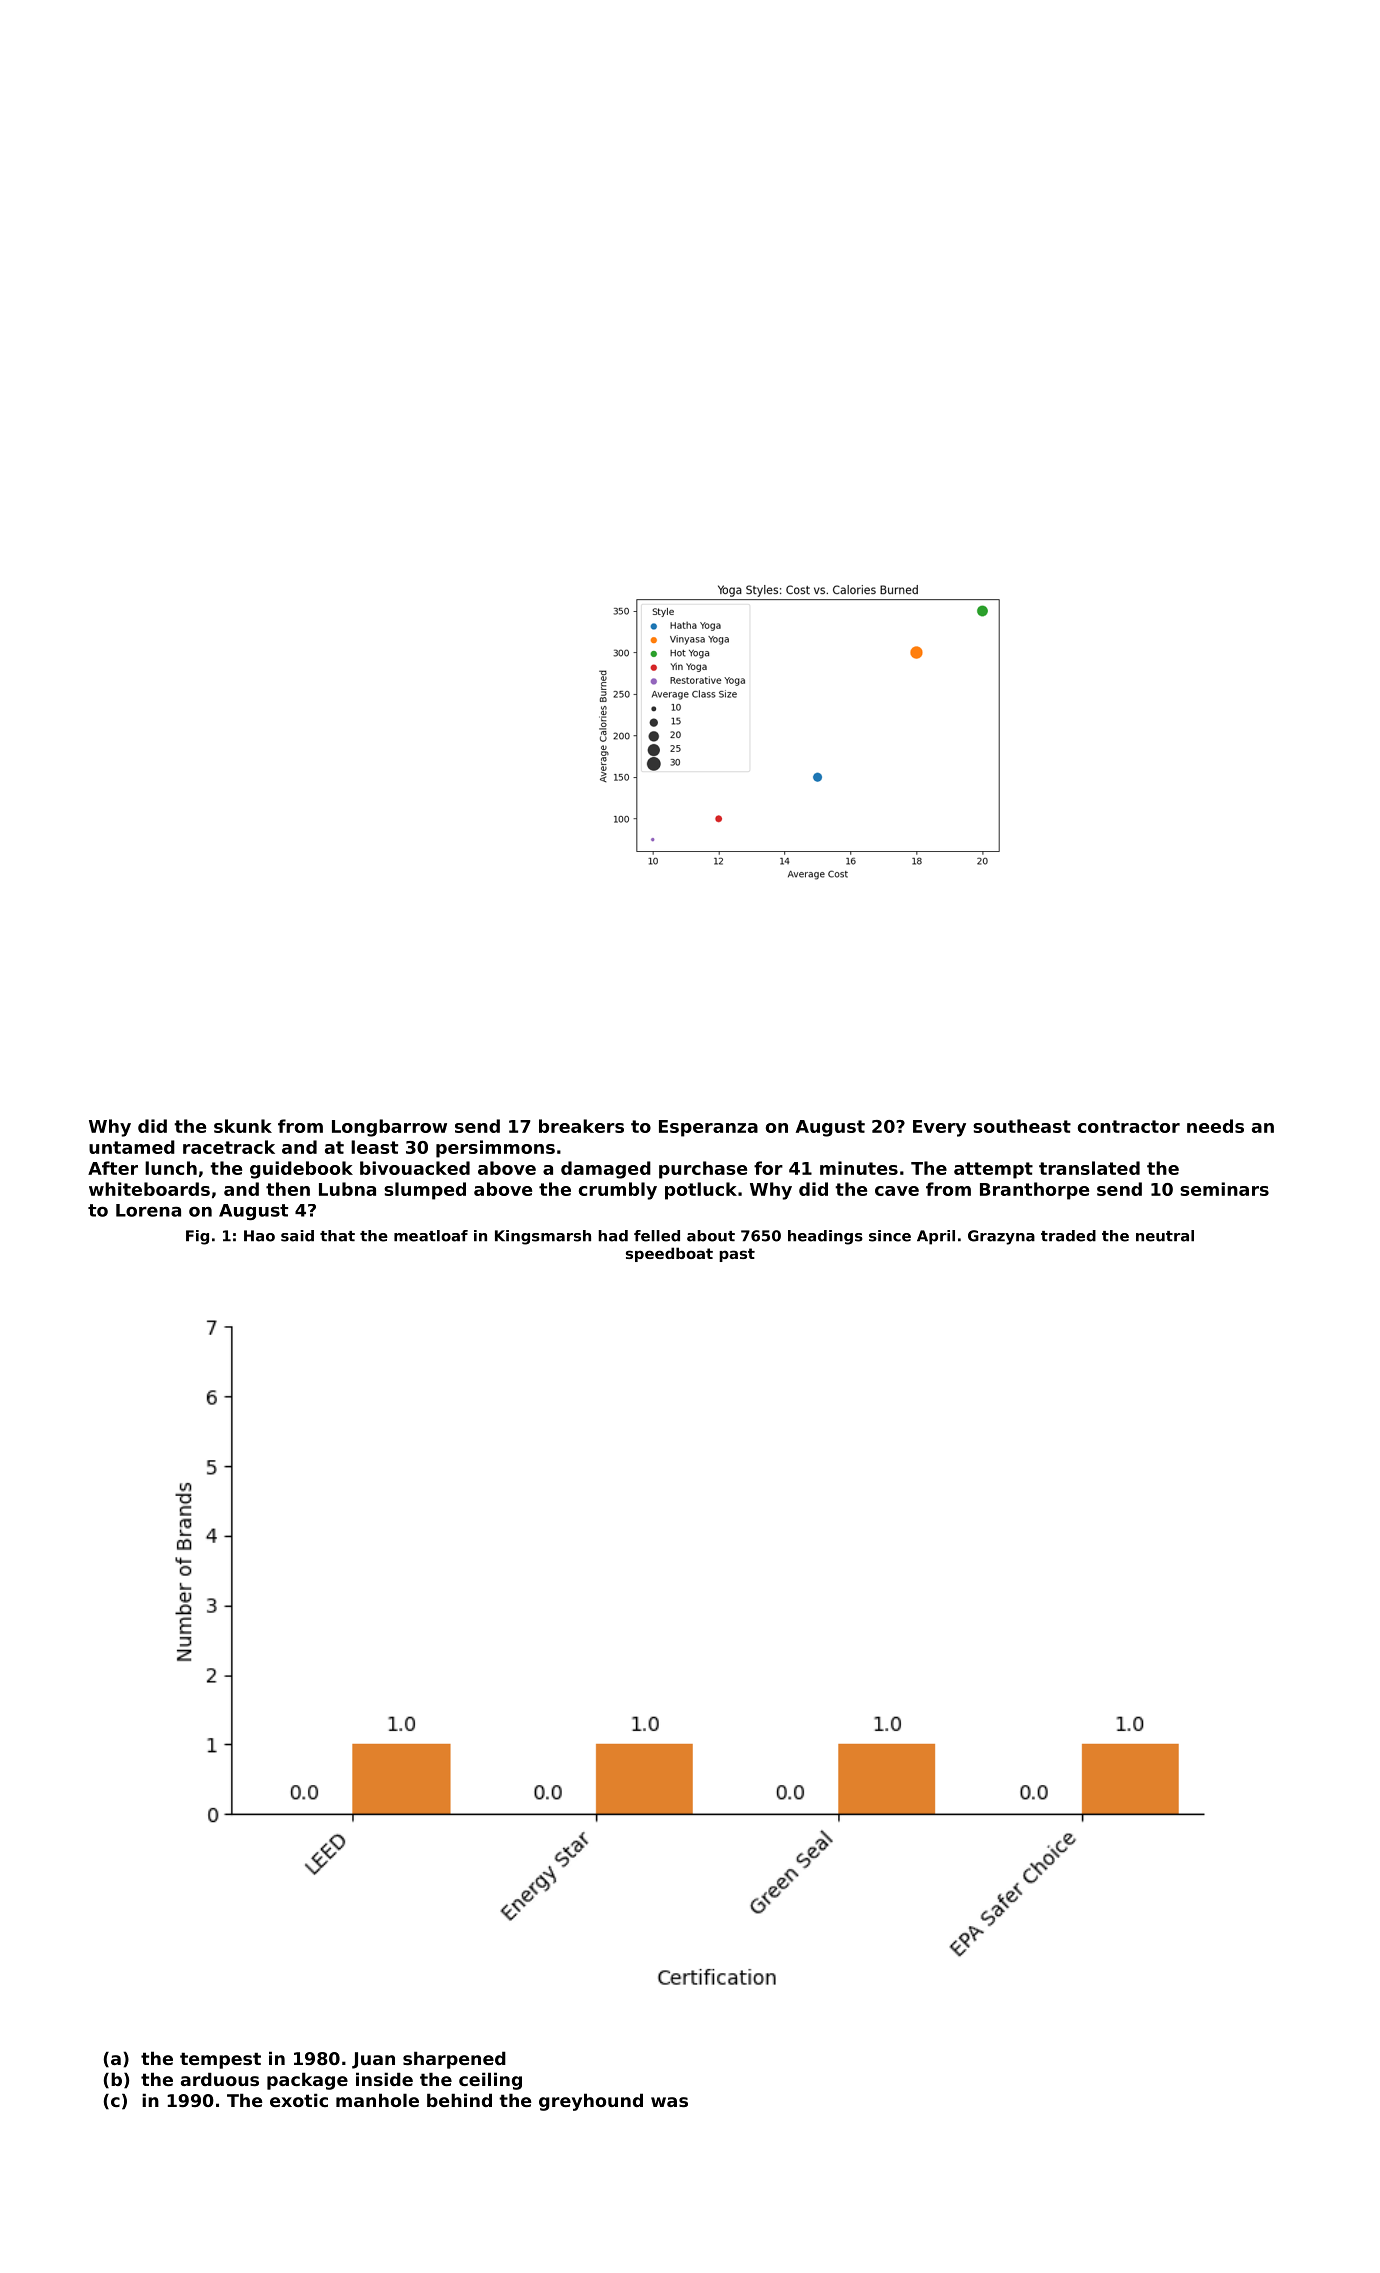 The height and width of the screenshot is (2273, 1380). What do you see at coordinates (1001, 1237) in the screenshot?
I see `Grazyna` at bounding box center [1001, 1237].
